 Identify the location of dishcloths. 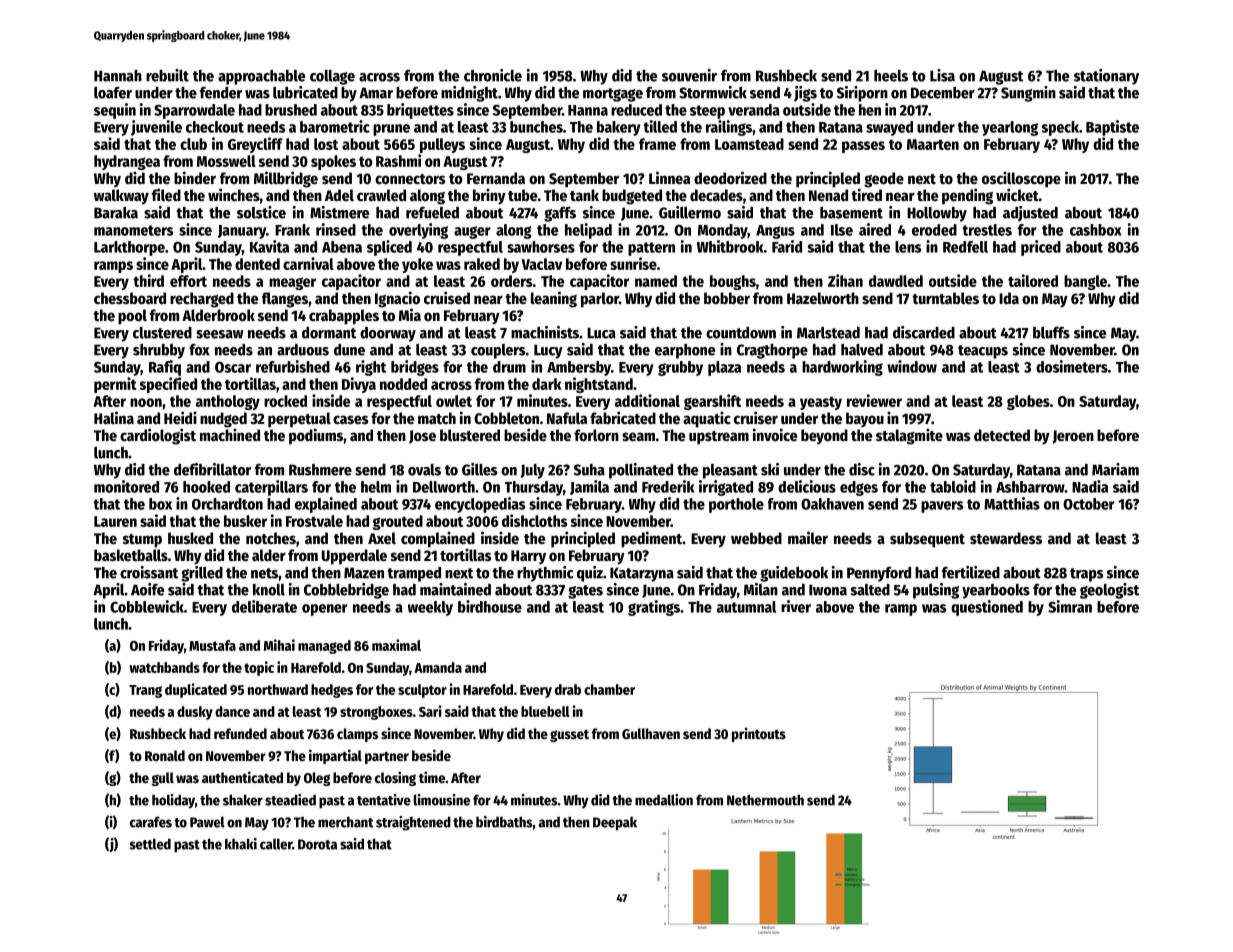
(534, 520).
